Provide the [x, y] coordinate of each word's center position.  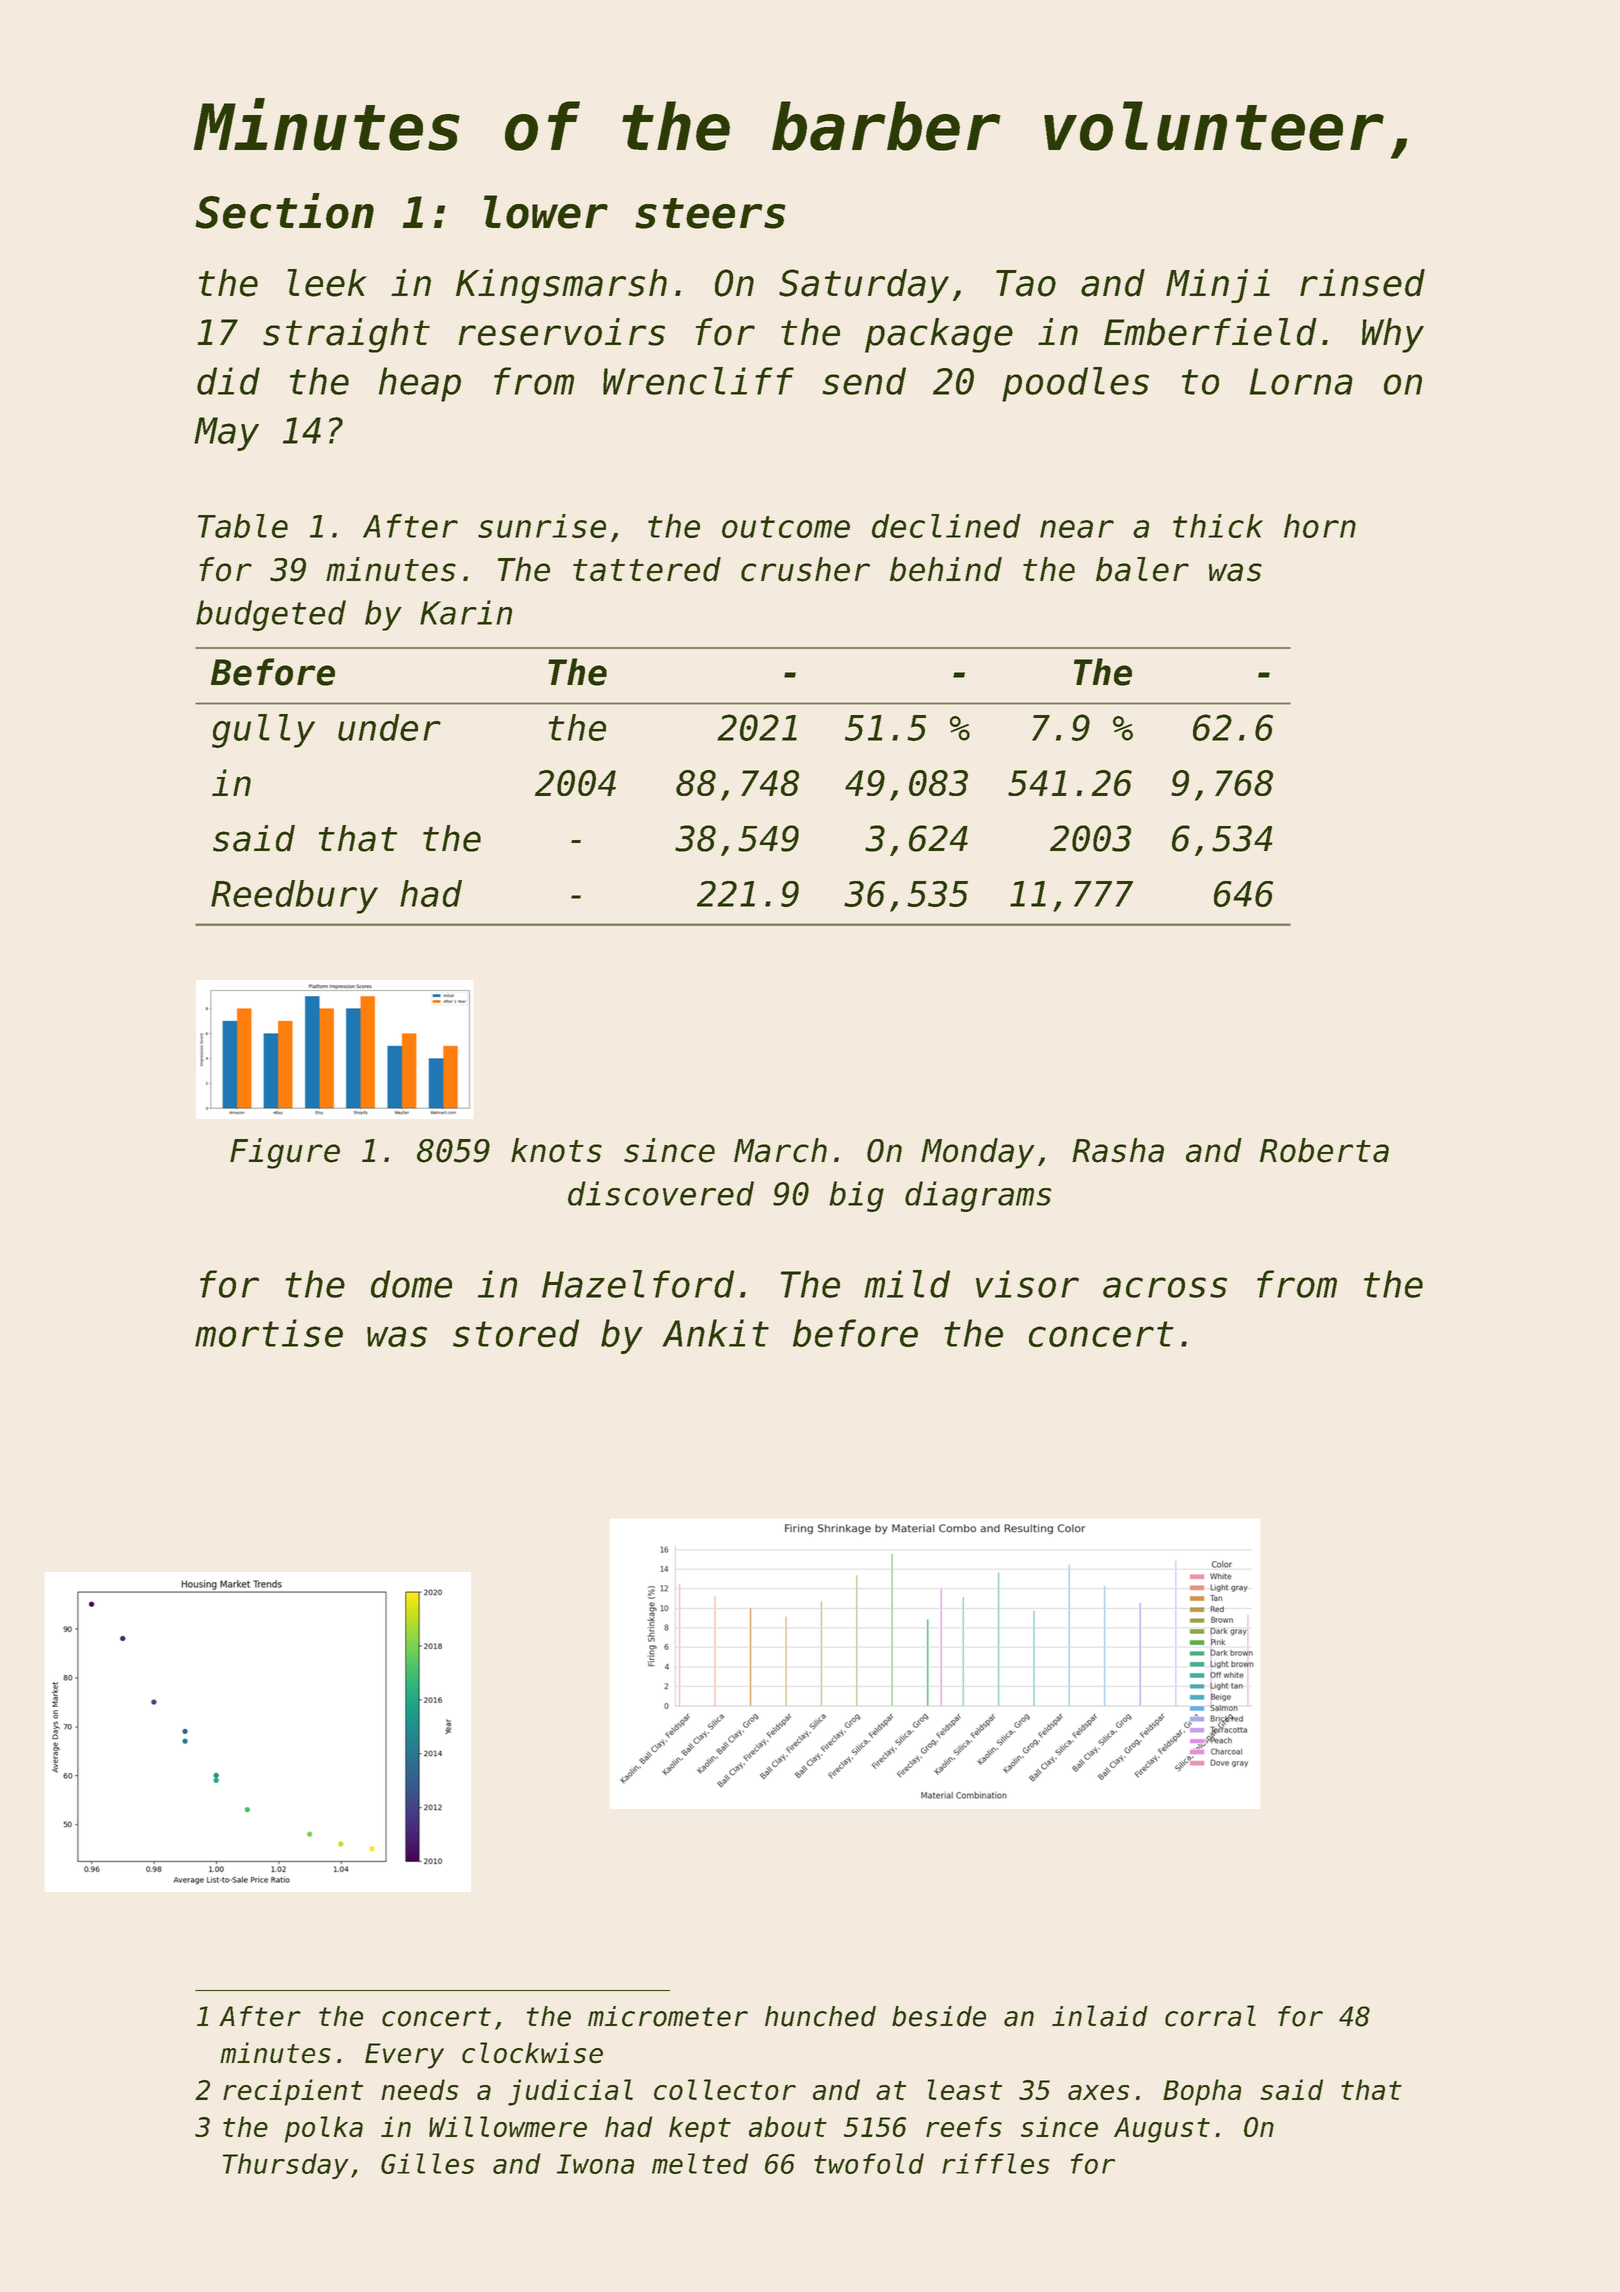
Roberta [1324, 1150]
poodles [1075, 384]
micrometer [668, 2016]
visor [1027, 1284]
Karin [466, 612]
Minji [1218, 286]
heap [420, 384]
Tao [1026, 283]
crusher [805, 569]
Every [404, 2056]
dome [411, 1284]
